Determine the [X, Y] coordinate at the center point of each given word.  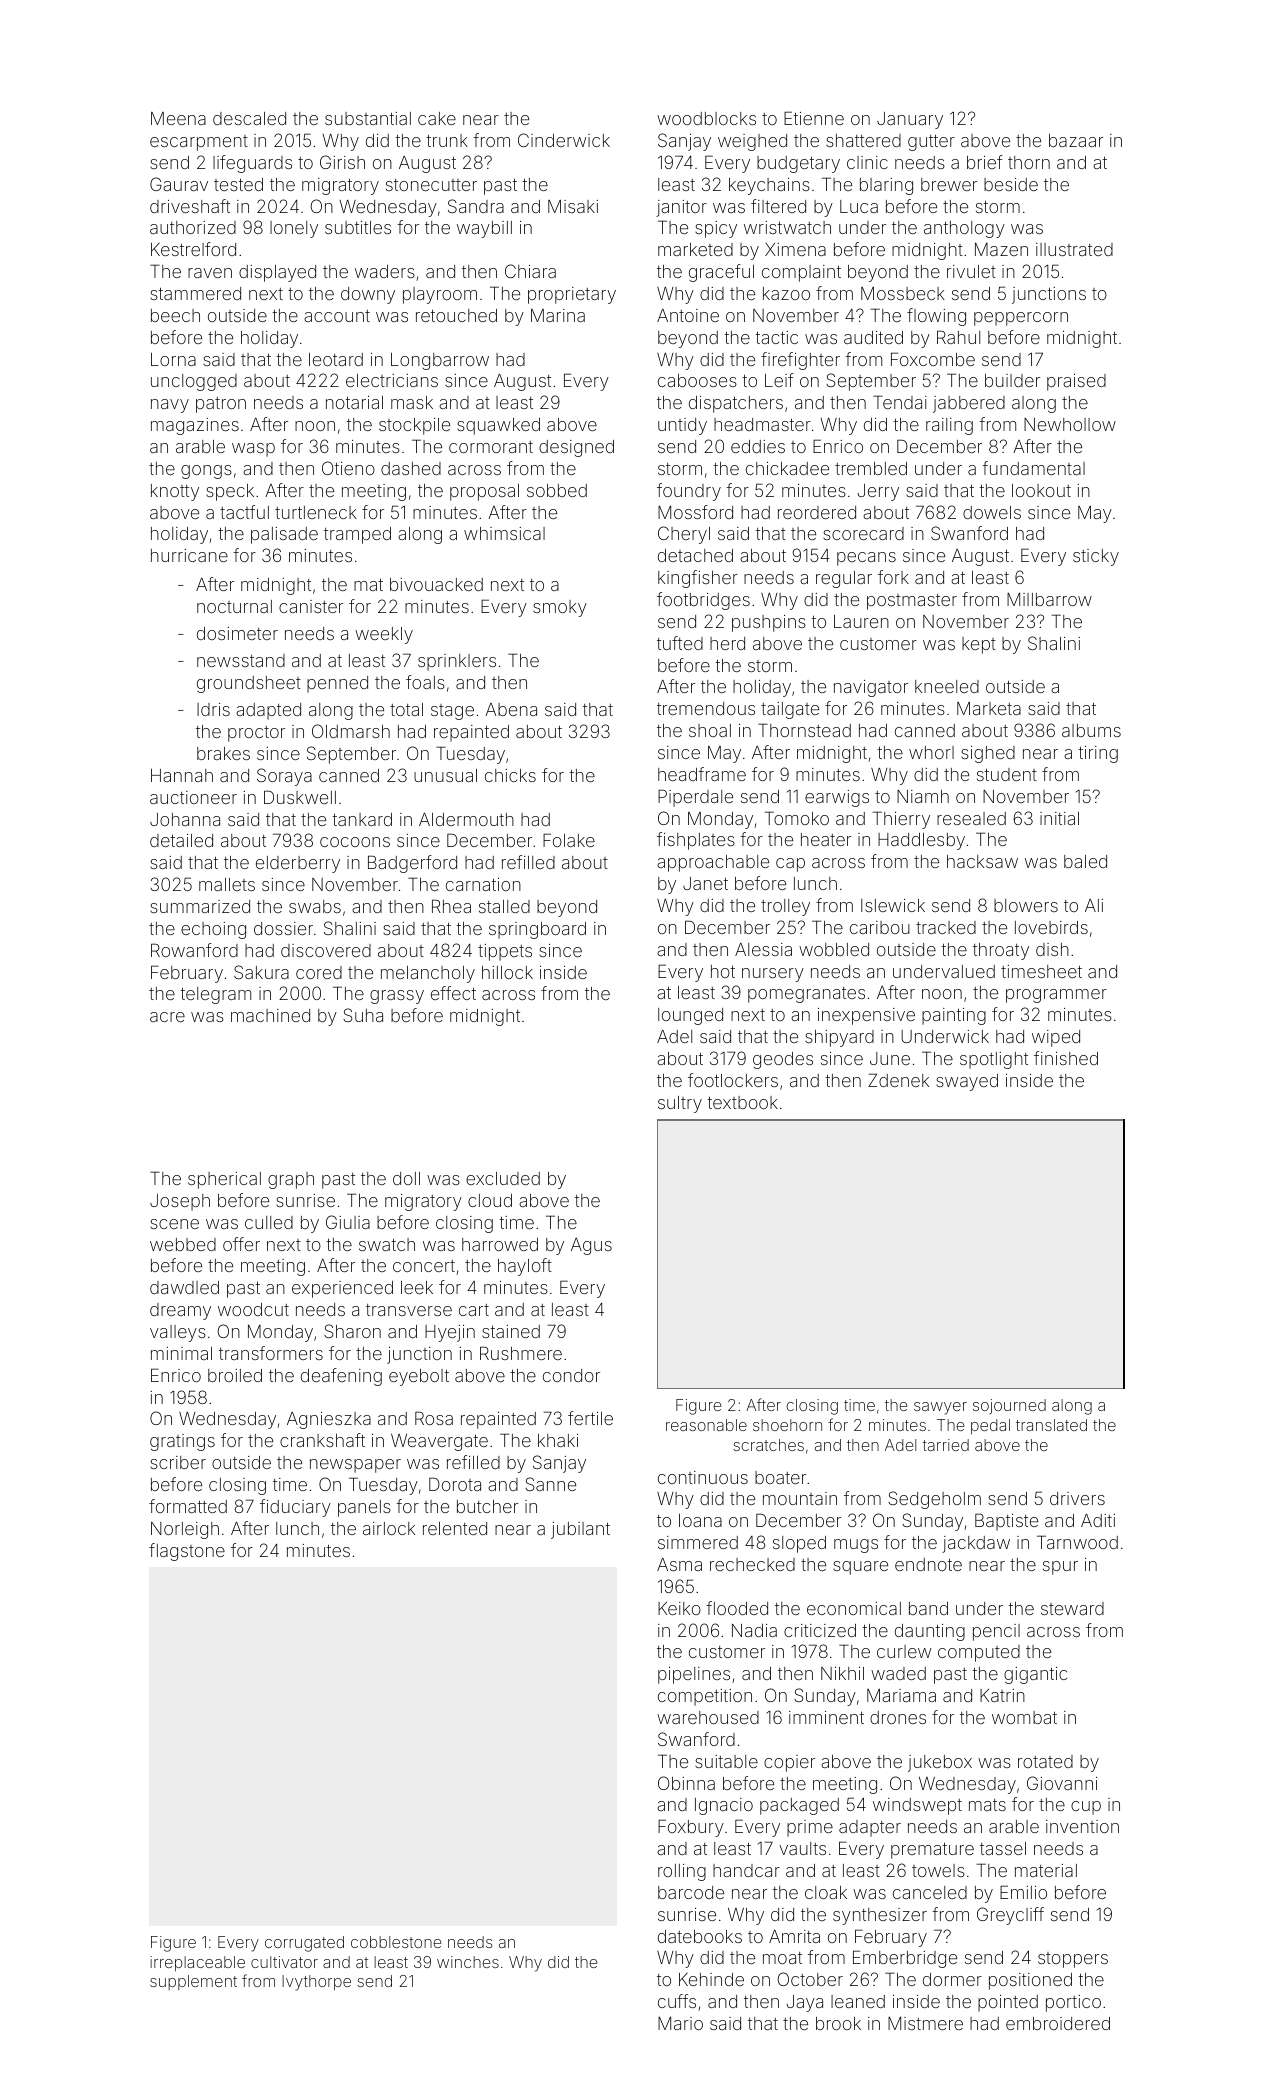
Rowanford [194, 950]
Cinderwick [564, 140]
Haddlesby [921, 841]
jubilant [580, 1530]
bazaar [1076, 140]
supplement [193, 1982]
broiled [235, 1375]
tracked [946, 927]
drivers [1077, 1498]
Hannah [182, 775]
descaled [249, 118]
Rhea [451, 906]
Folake [569, 840]
